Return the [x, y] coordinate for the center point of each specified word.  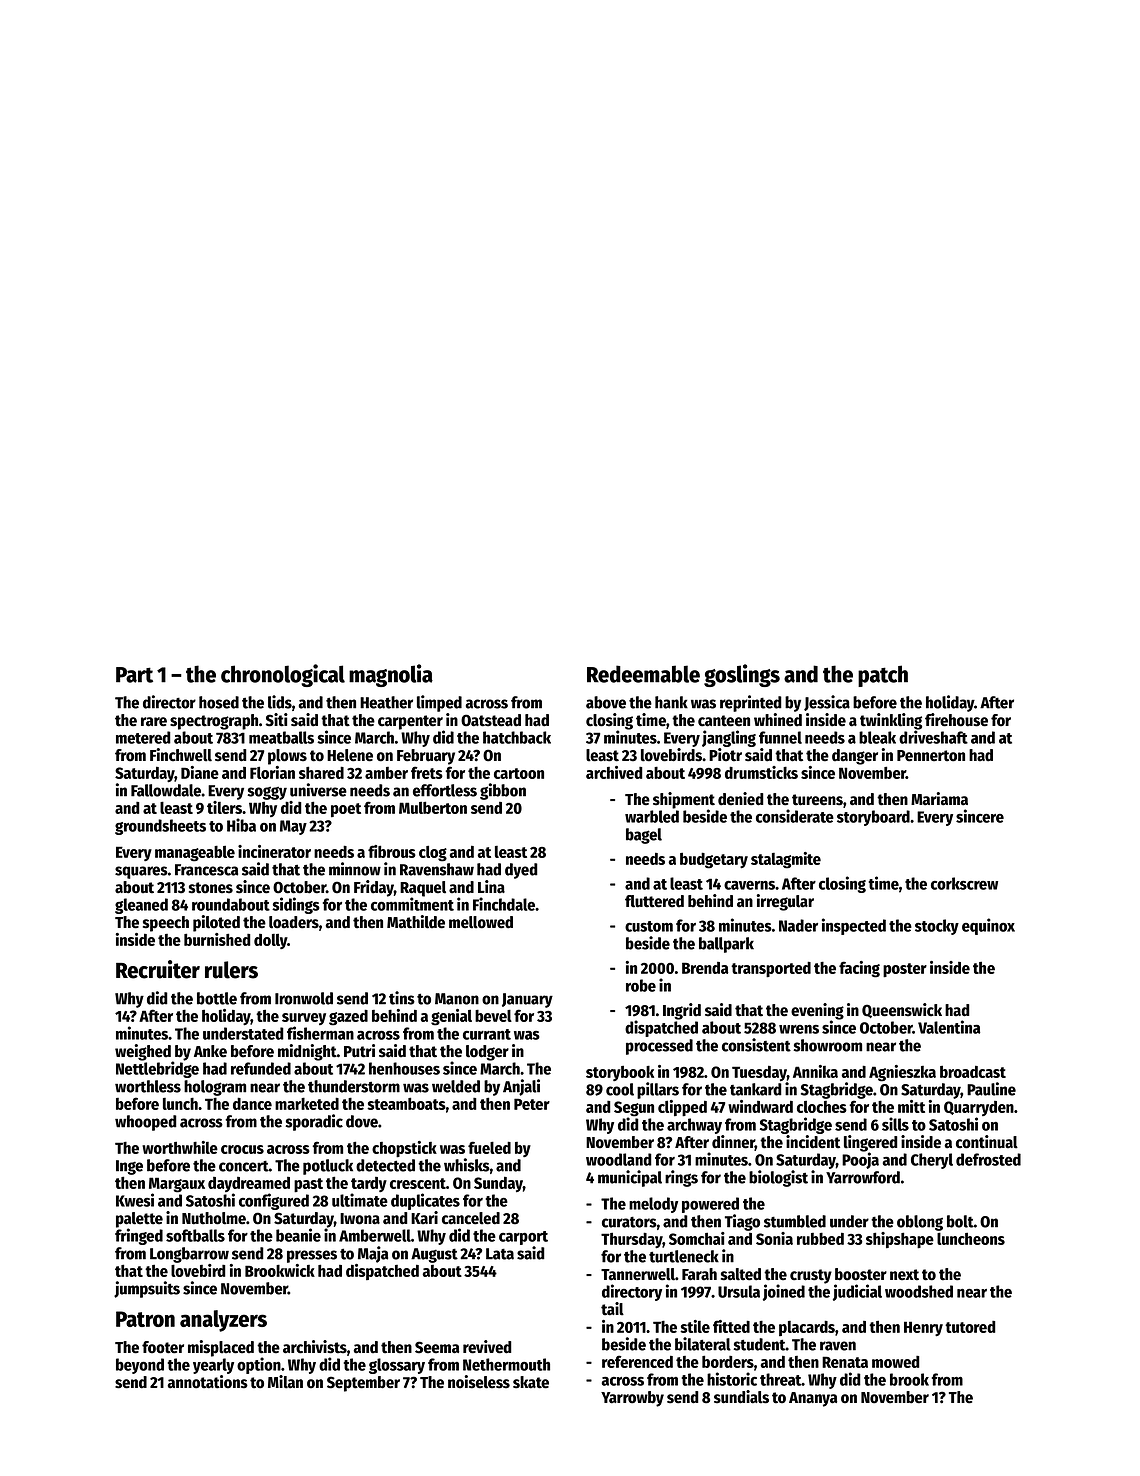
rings [681, 1178]
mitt [911, 1106]
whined [778, 720]
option [259, 1365]
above [606, 702]
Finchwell [181, 755]
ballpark [726, 945]
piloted [216, 923]
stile [695, 1326]
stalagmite [786, 860]
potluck [328, 1167]
